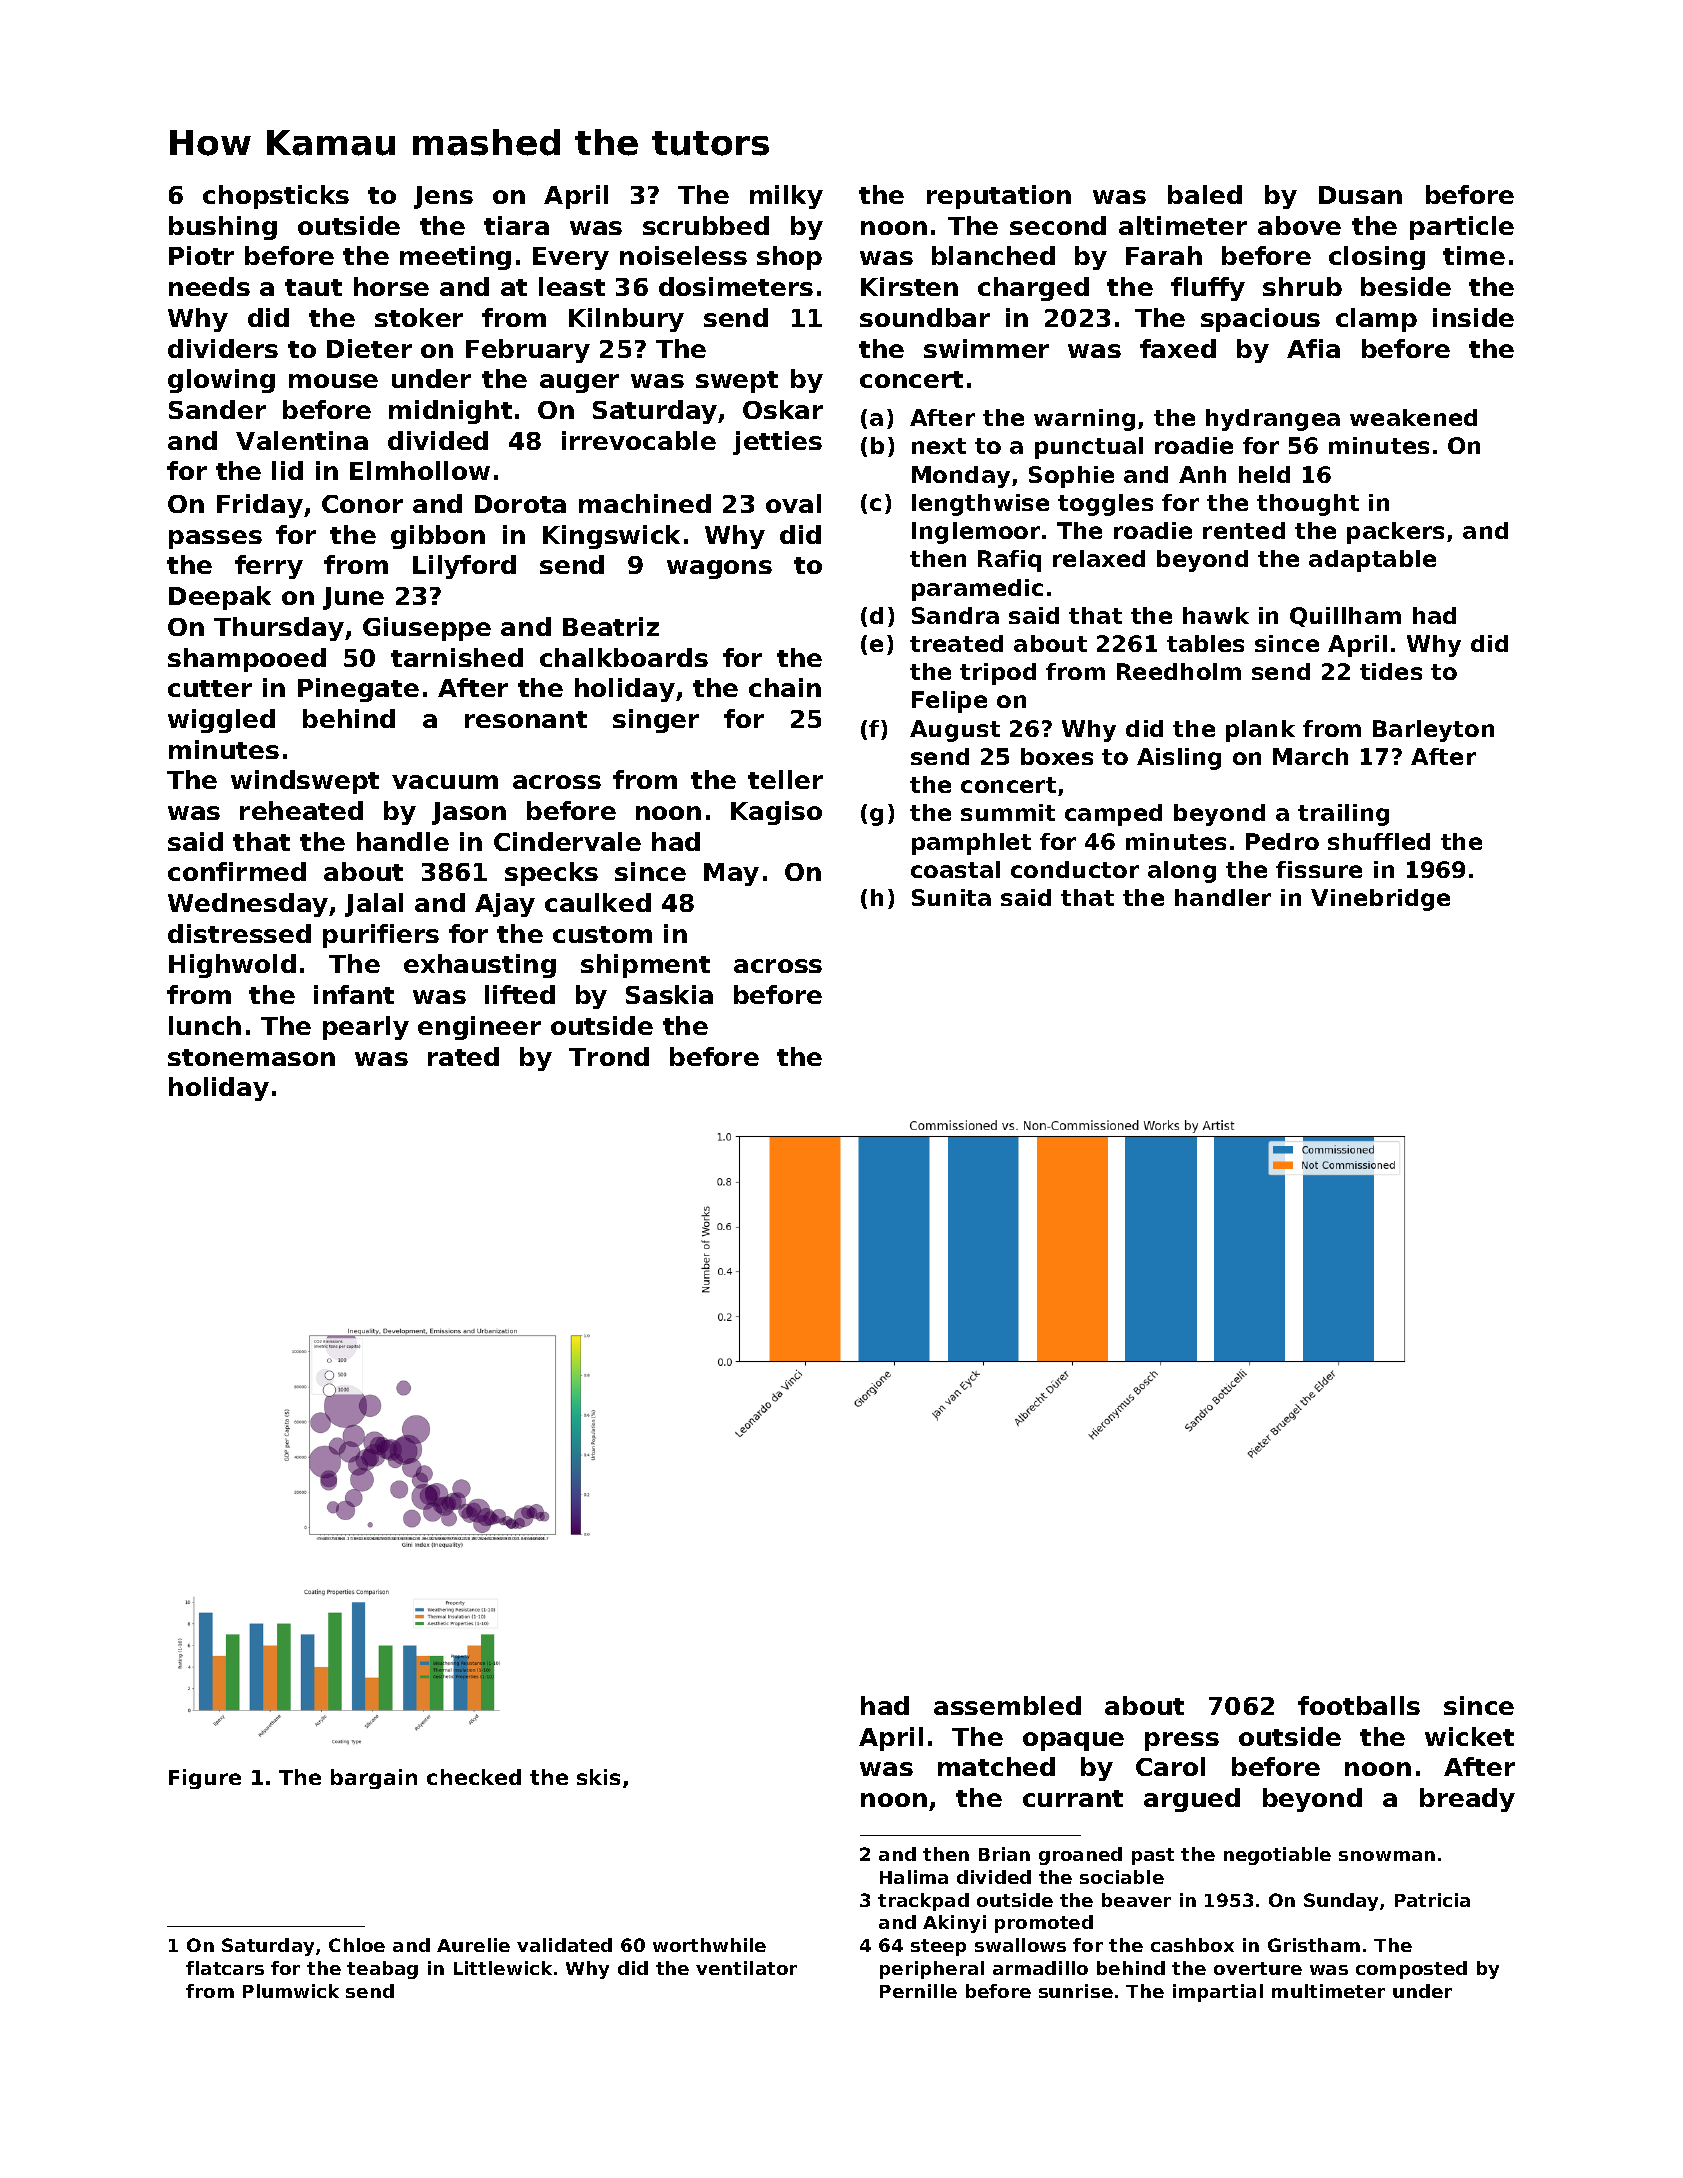 The width and height of the page is (1683, 2178). I want to click on inside, so click(1473, 317).
